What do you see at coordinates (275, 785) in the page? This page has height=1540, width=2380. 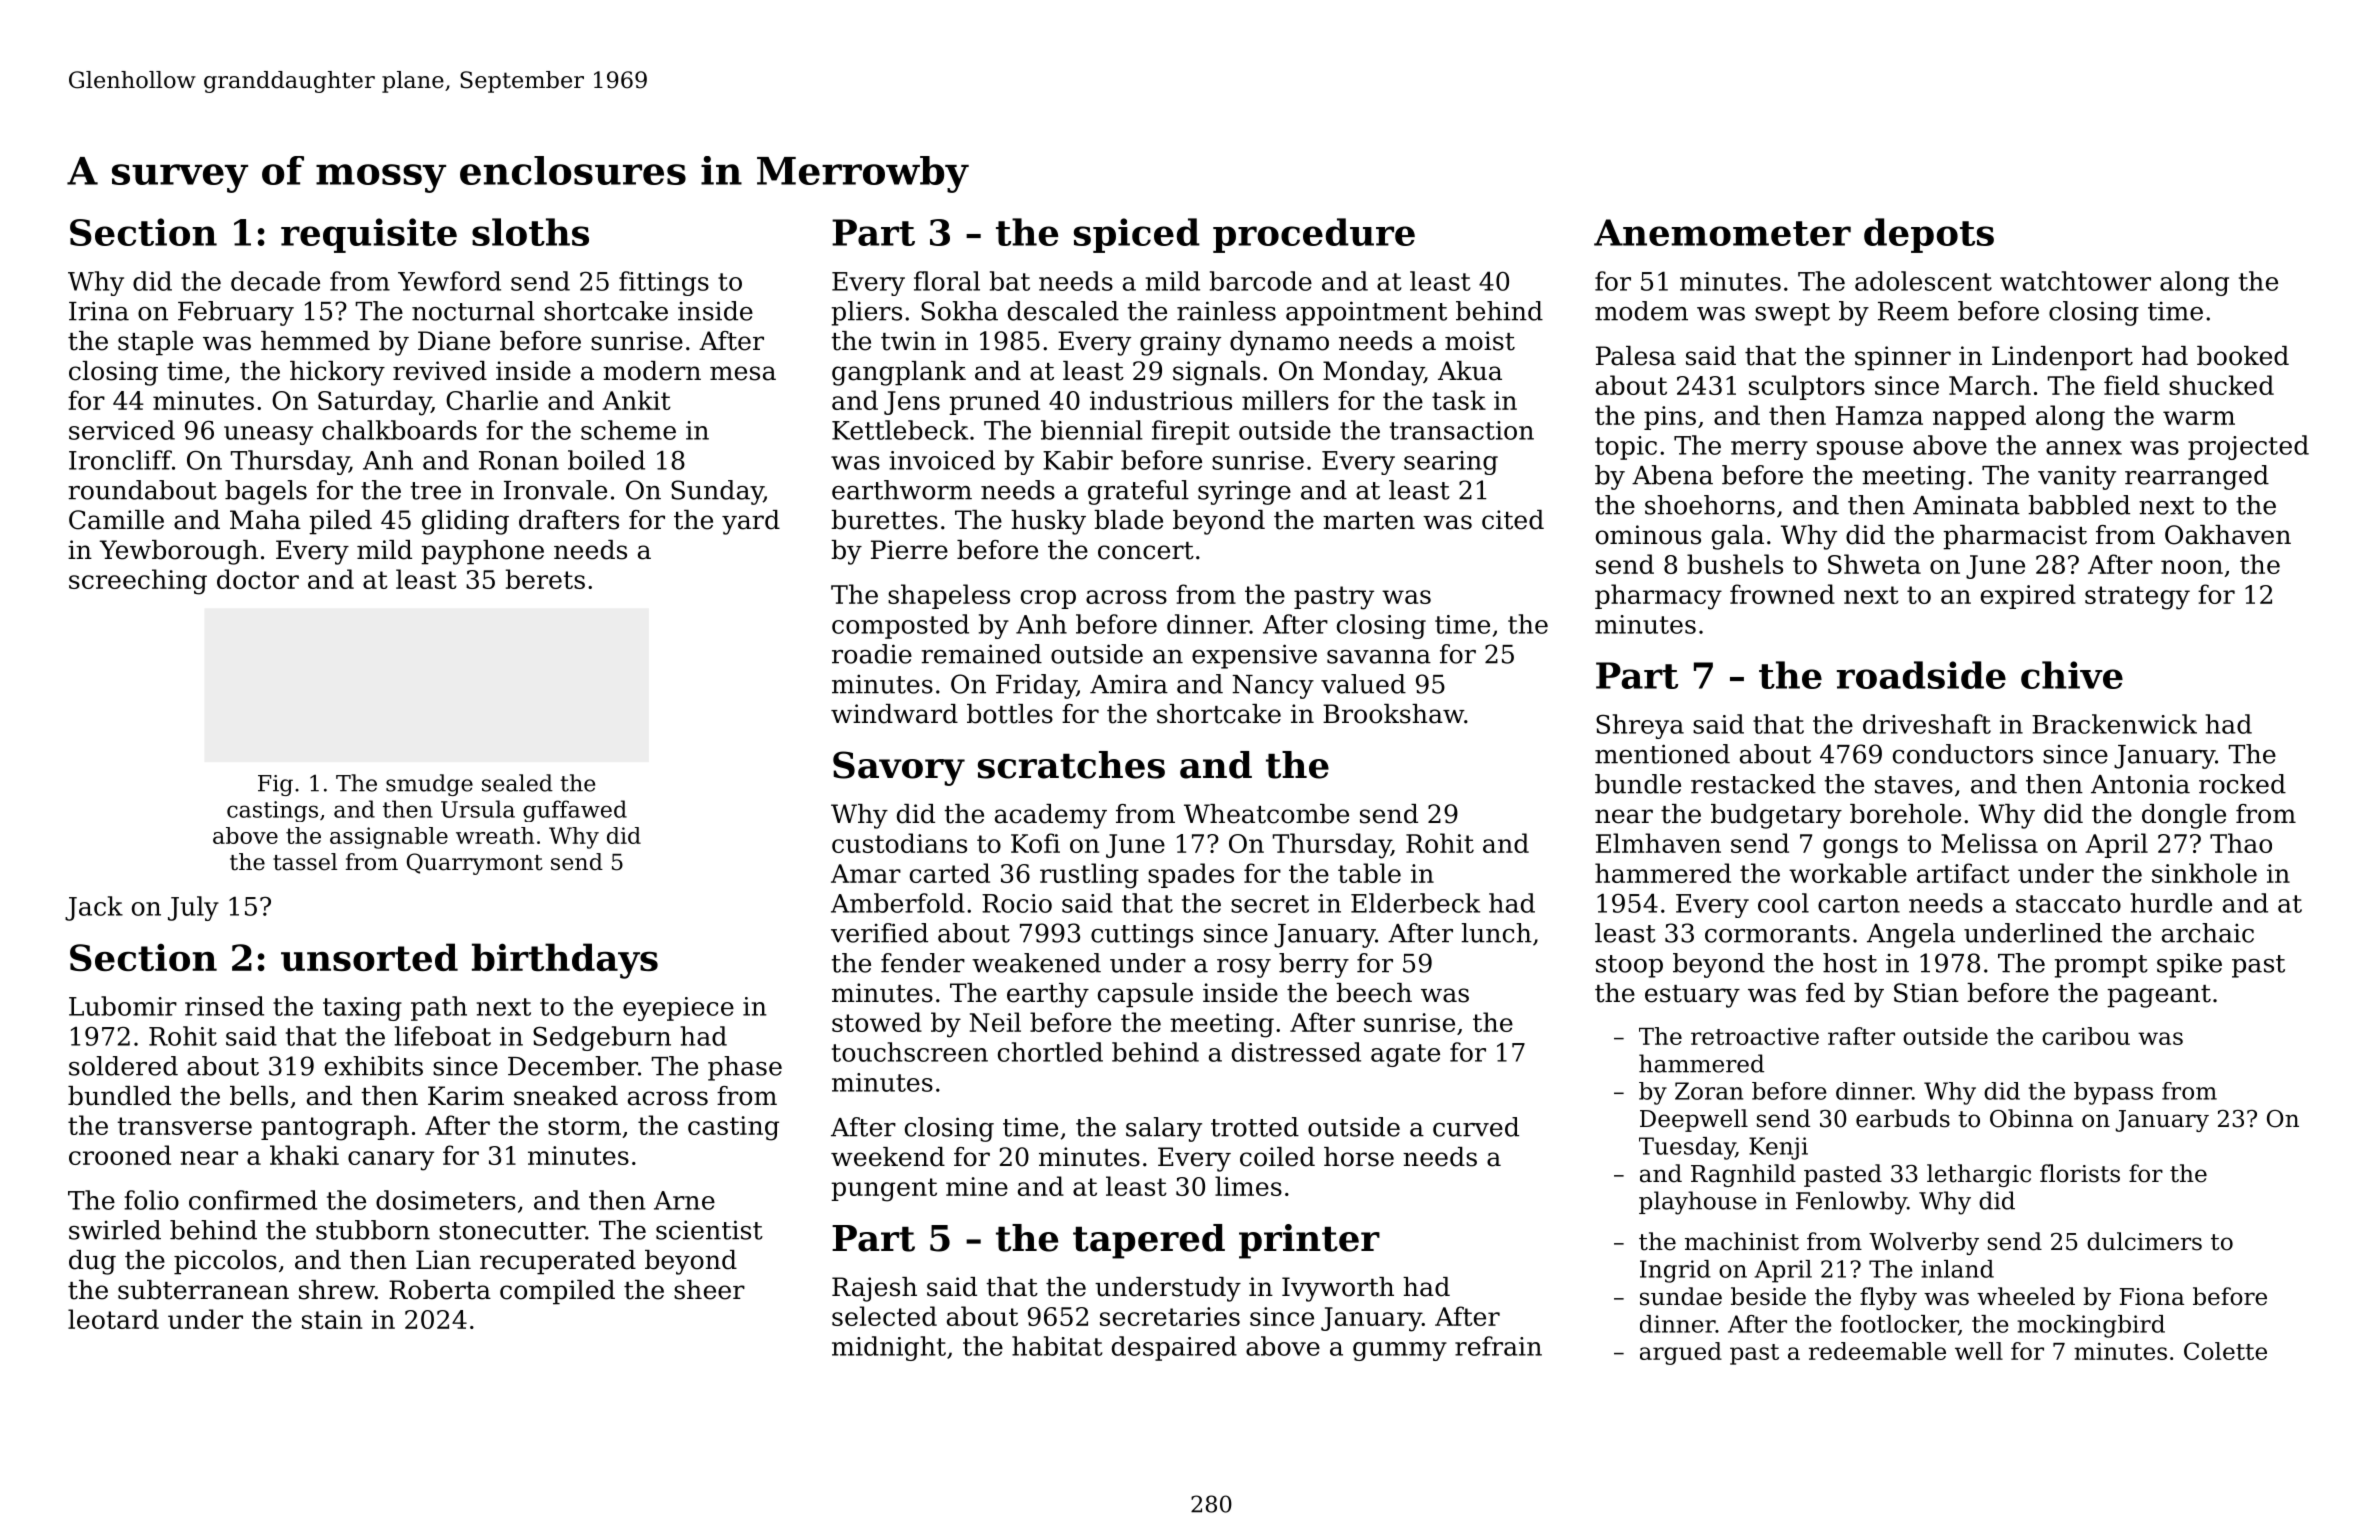 I see `Fig` at bounding box center [275, 785].
